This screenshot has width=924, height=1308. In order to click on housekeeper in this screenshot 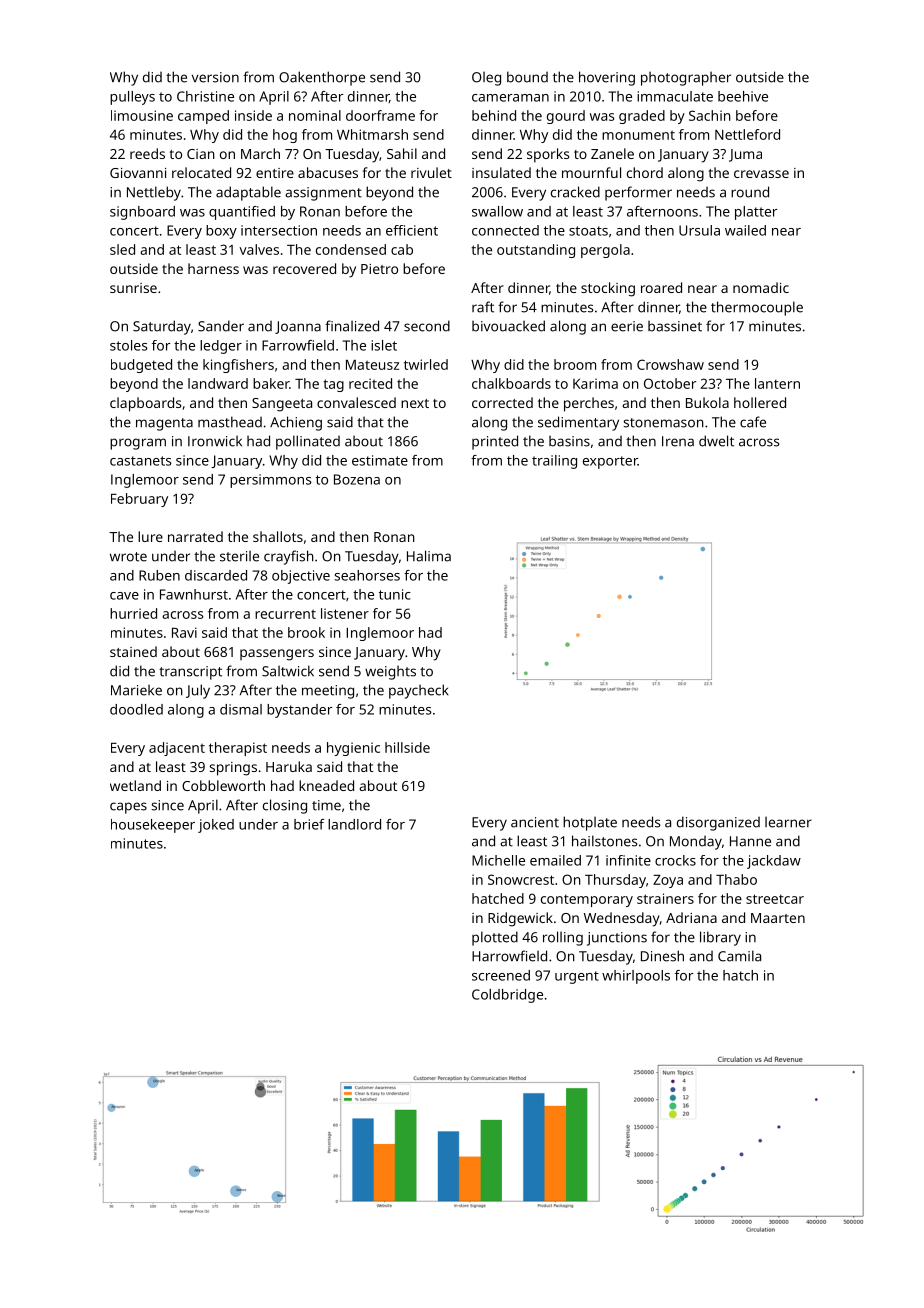, I will do `click(153, 826)`.
